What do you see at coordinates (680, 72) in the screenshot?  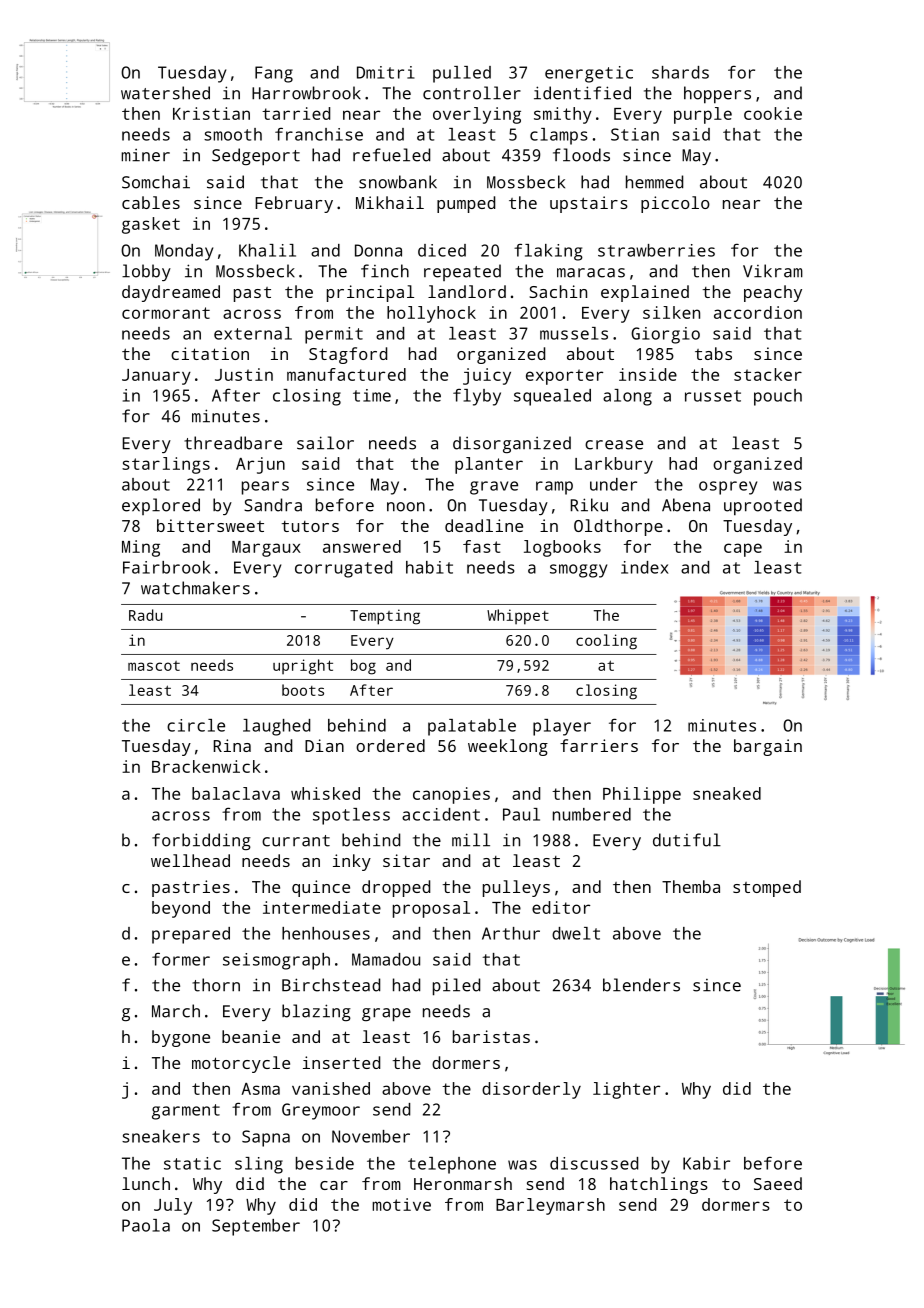 I see `shards` at bounding box center [680, 72].
